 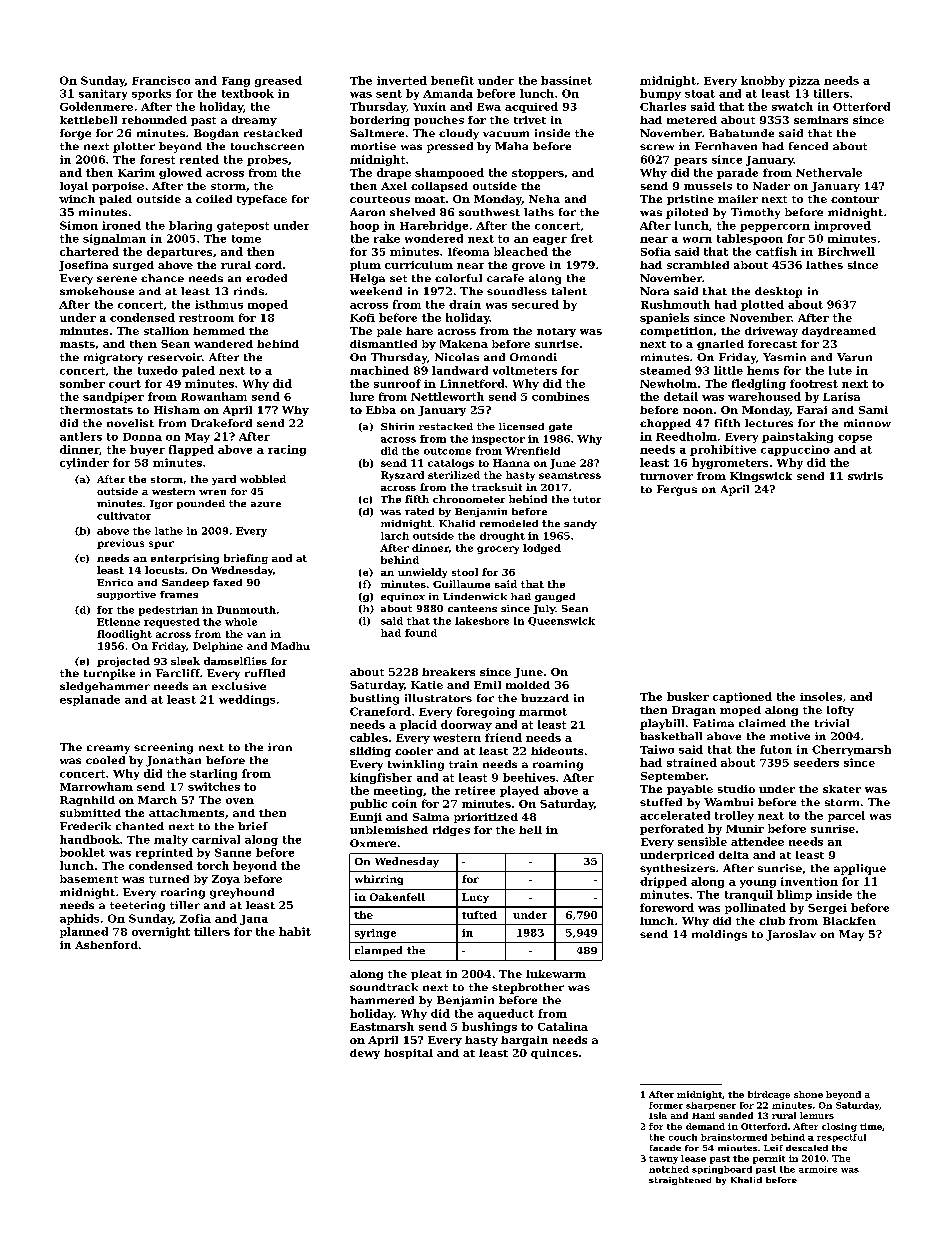 I want to click on rebounded, so click(x=154, y=120).
